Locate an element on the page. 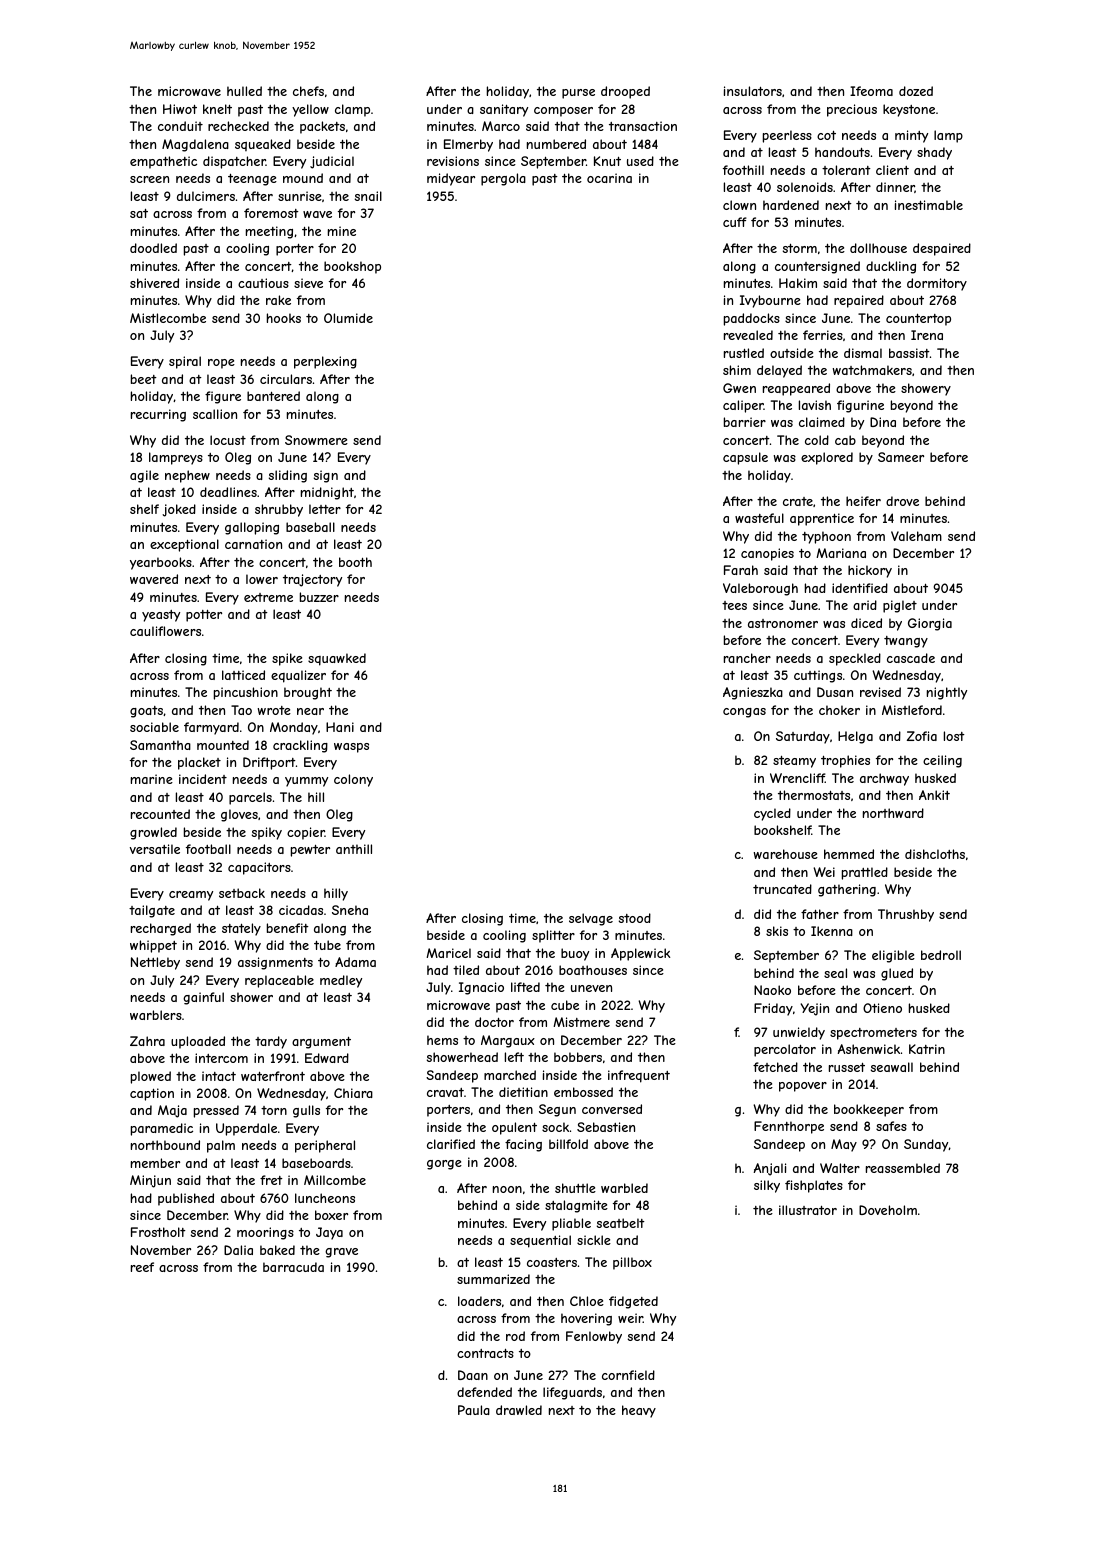  tolerant is located at coordinates (846, 170).
